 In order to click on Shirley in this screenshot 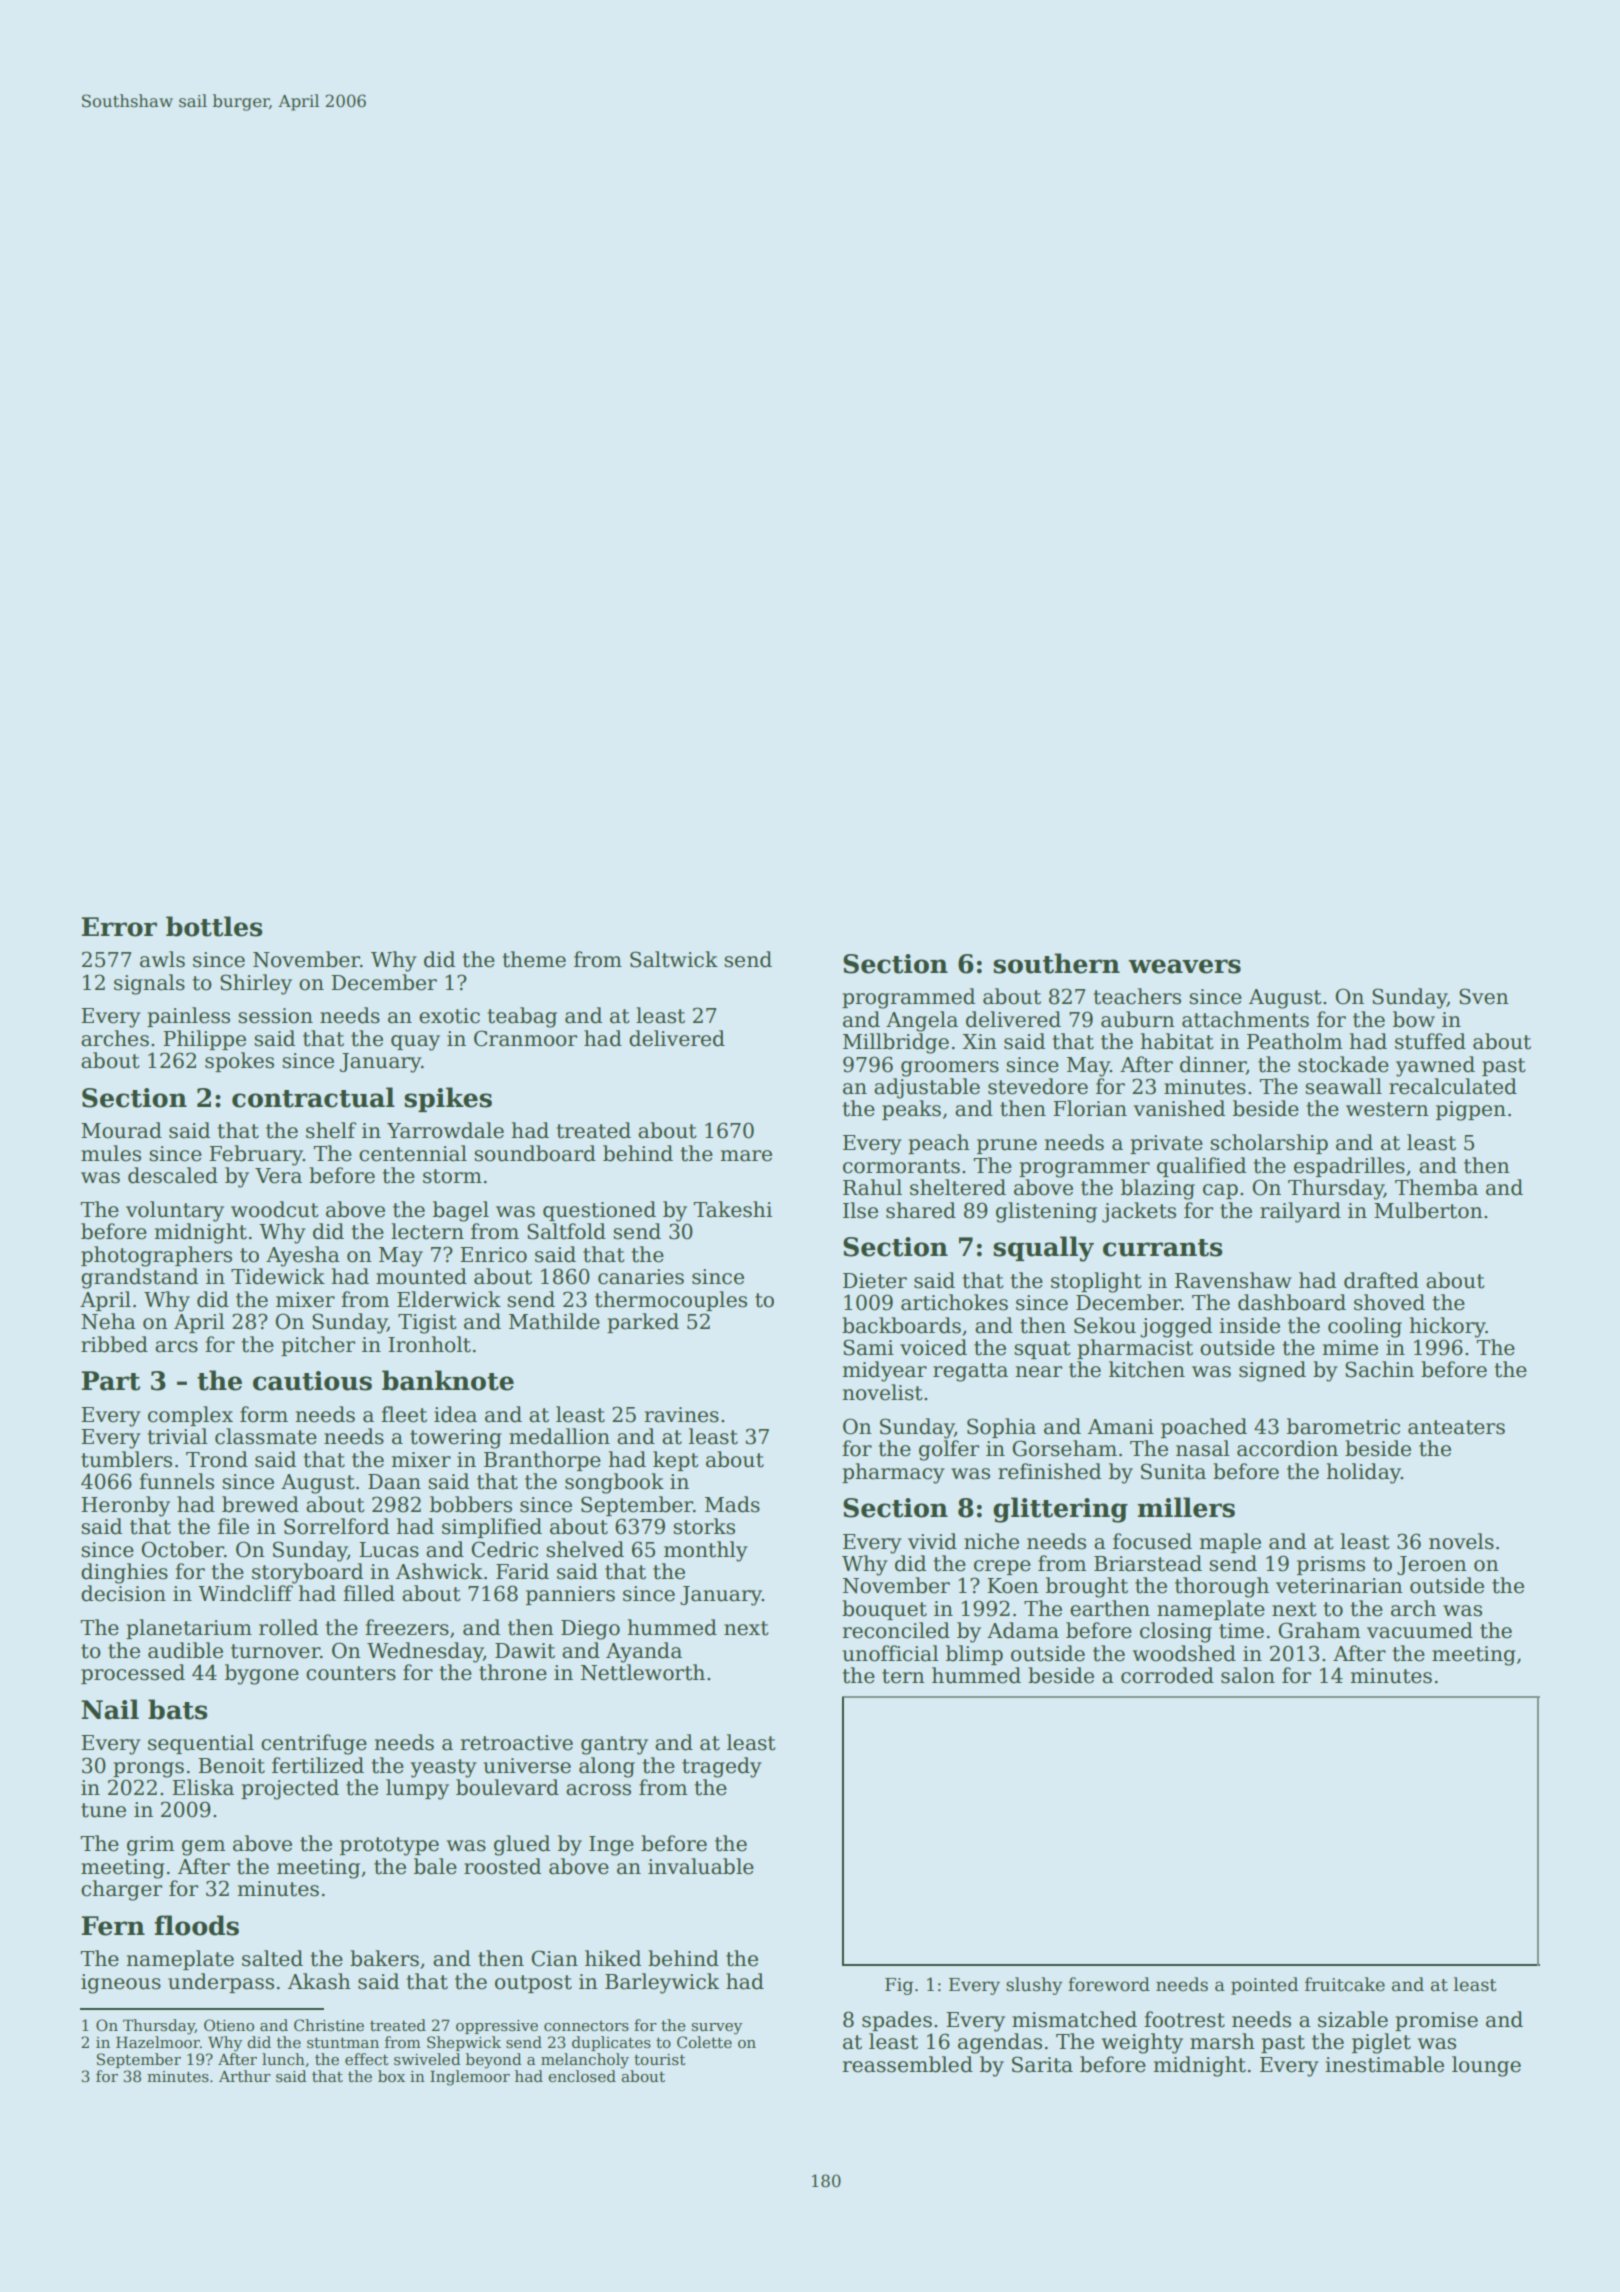, I will do `click(256, 984)`.
